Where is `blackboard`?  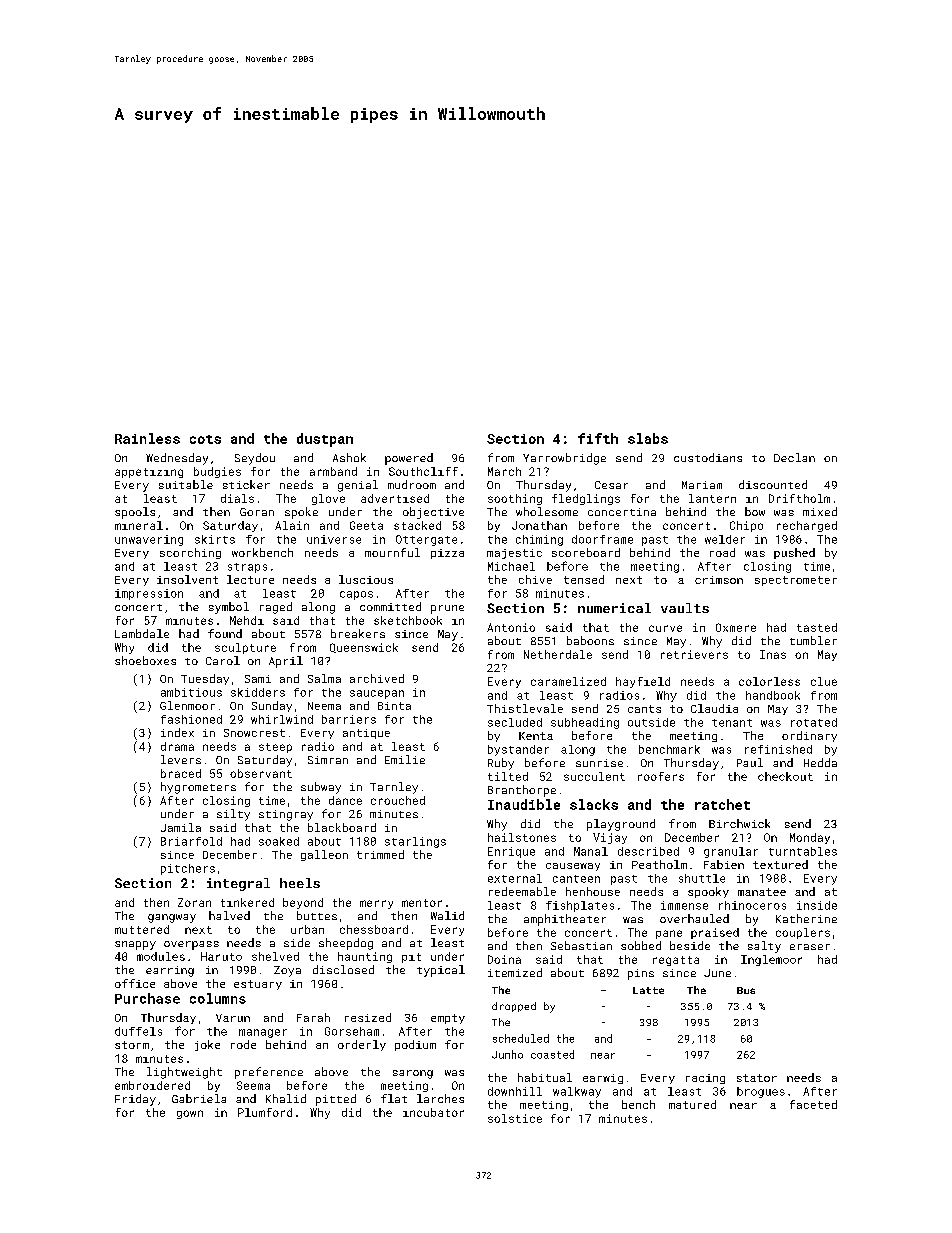 blackboard is located at coordinates (342, 827).
